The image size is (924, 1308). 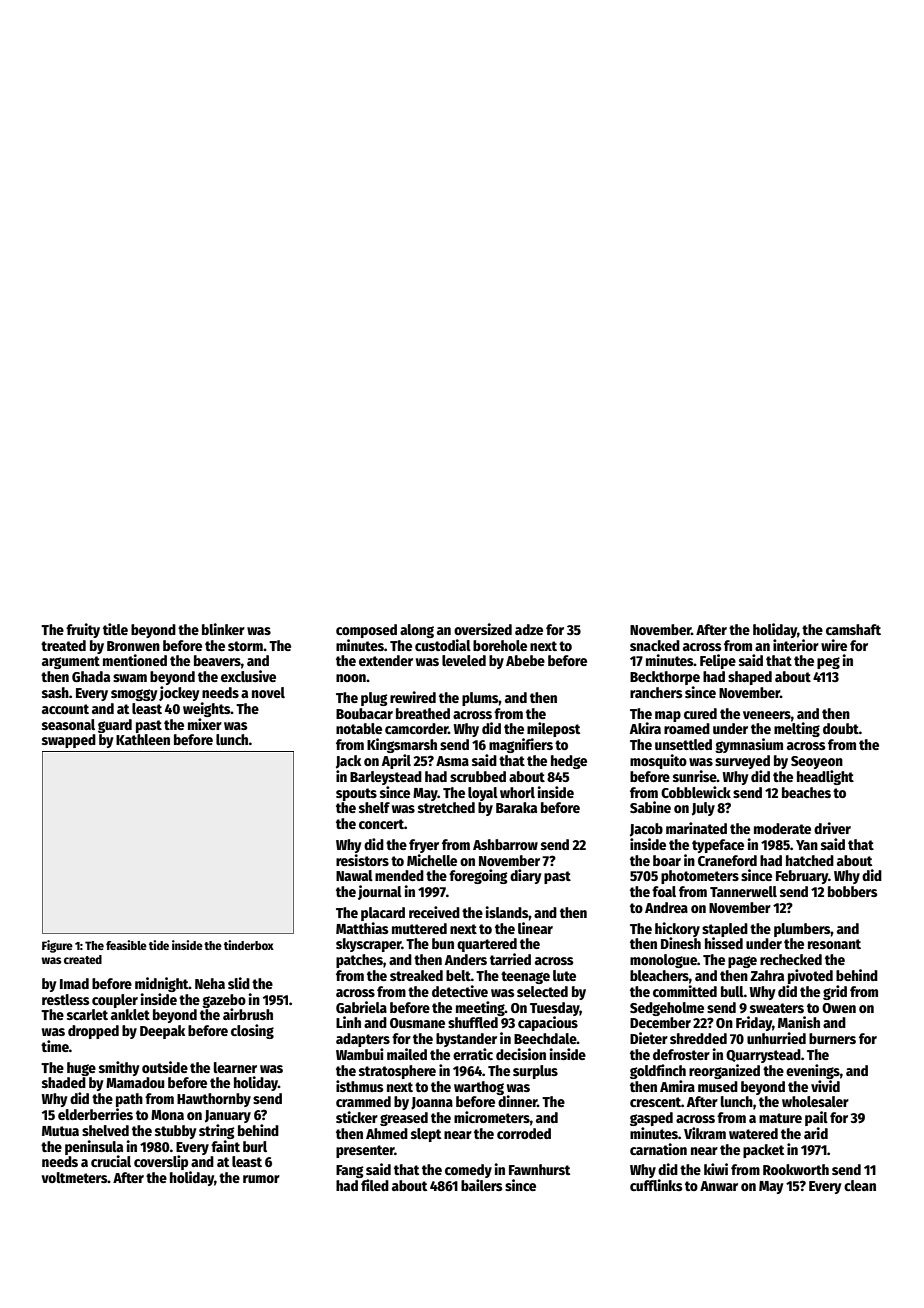 I want to click on spouts, so click(x=356, y=794).
